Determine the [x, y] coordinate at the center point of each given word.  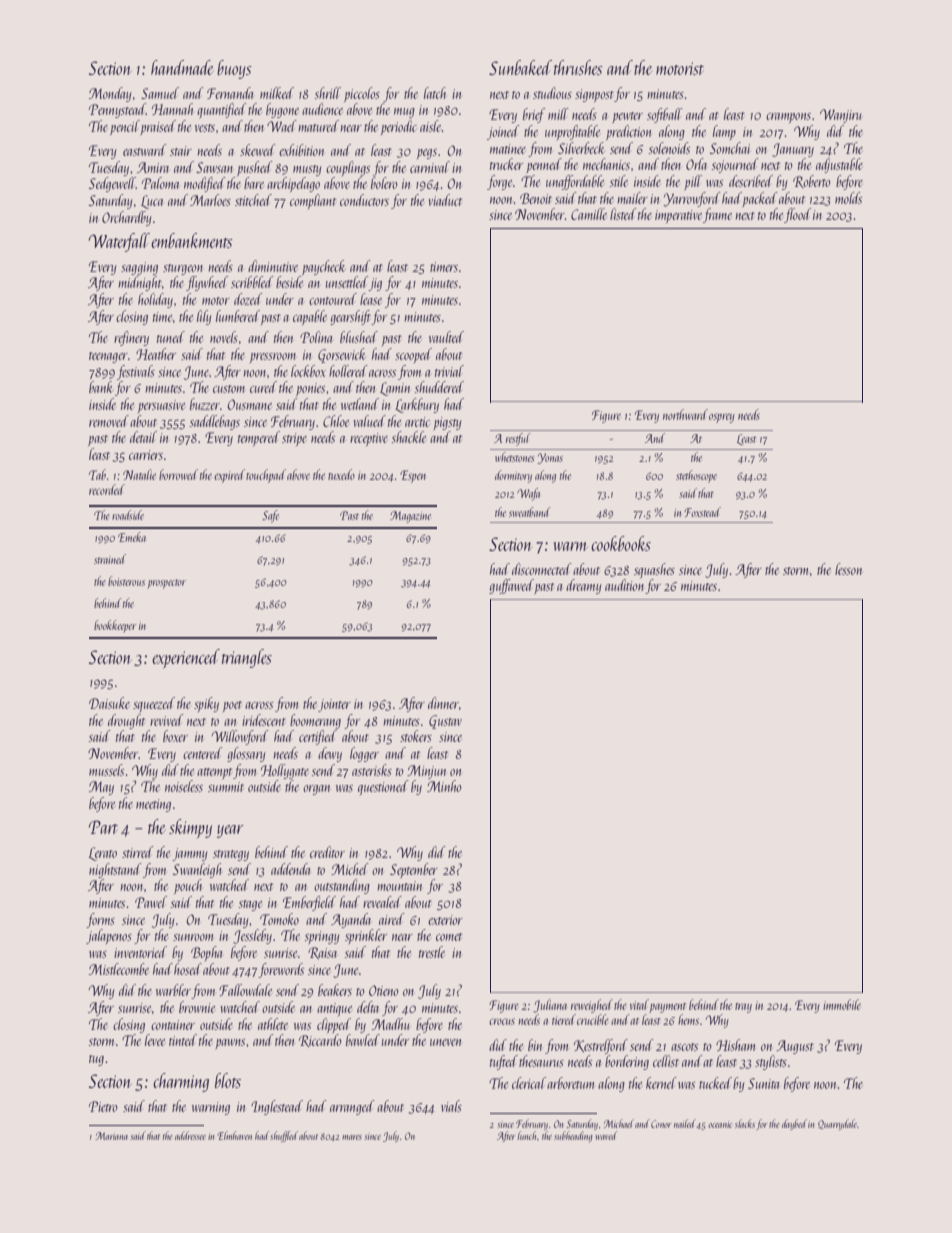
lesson [848, 569]
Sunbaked [520, 67]
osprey [722, 418]
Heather [156, 354]
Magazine [410, 517]
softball [665, 115]
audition [624, 585]
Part [103, 827]
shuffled [284, 1136]
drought [126, 721]
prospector [166, 584]
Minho [444, 786]
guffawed [511, 586]
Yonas [550, 458]
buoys [234, 69]
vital [639, 1004]
